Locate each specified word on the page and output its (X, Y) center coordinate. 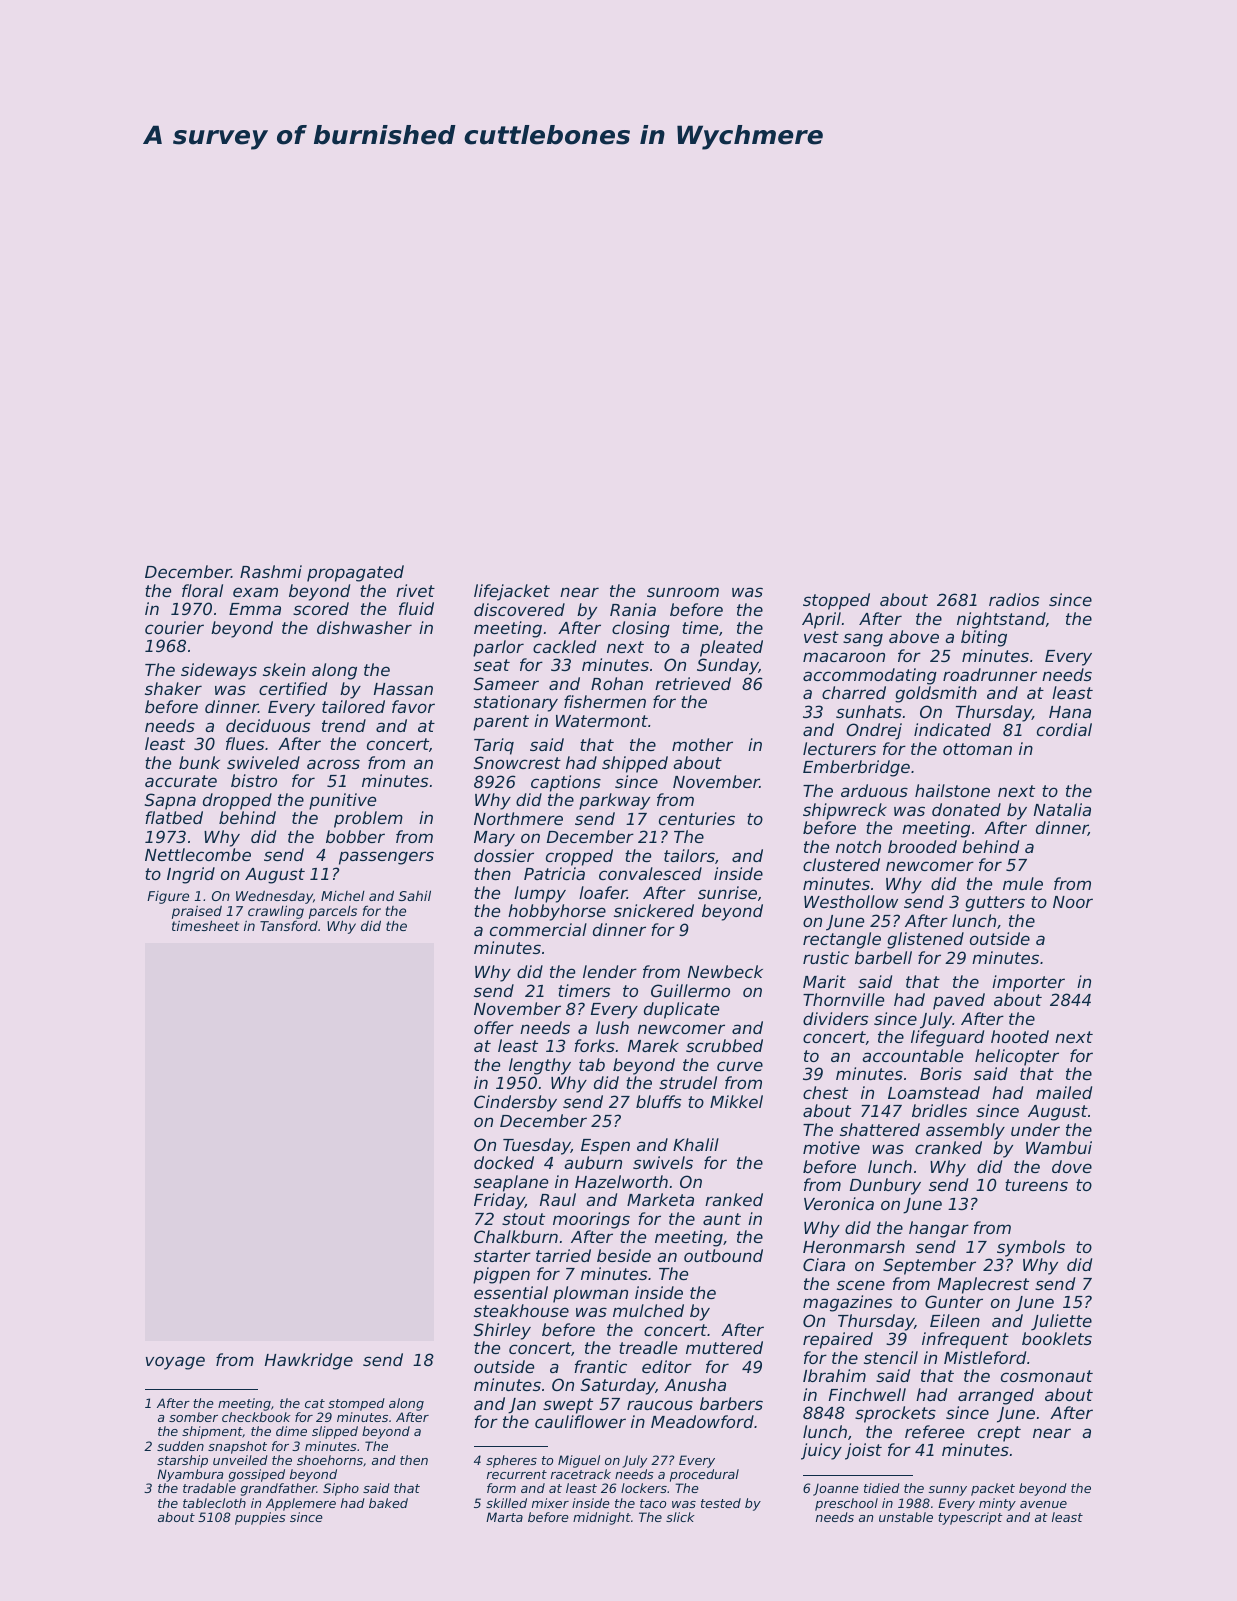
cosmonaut (1047, 1376)
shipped (635, 764)
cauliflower (580, 1421)
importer (1028, 983)
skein (284, 669)
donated (966, 809)
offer (494, 1027)
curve (740, 1066)
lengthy (540, 1066)
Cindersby (515, 1103)
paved (959, 1001)
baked (388, 1503)
